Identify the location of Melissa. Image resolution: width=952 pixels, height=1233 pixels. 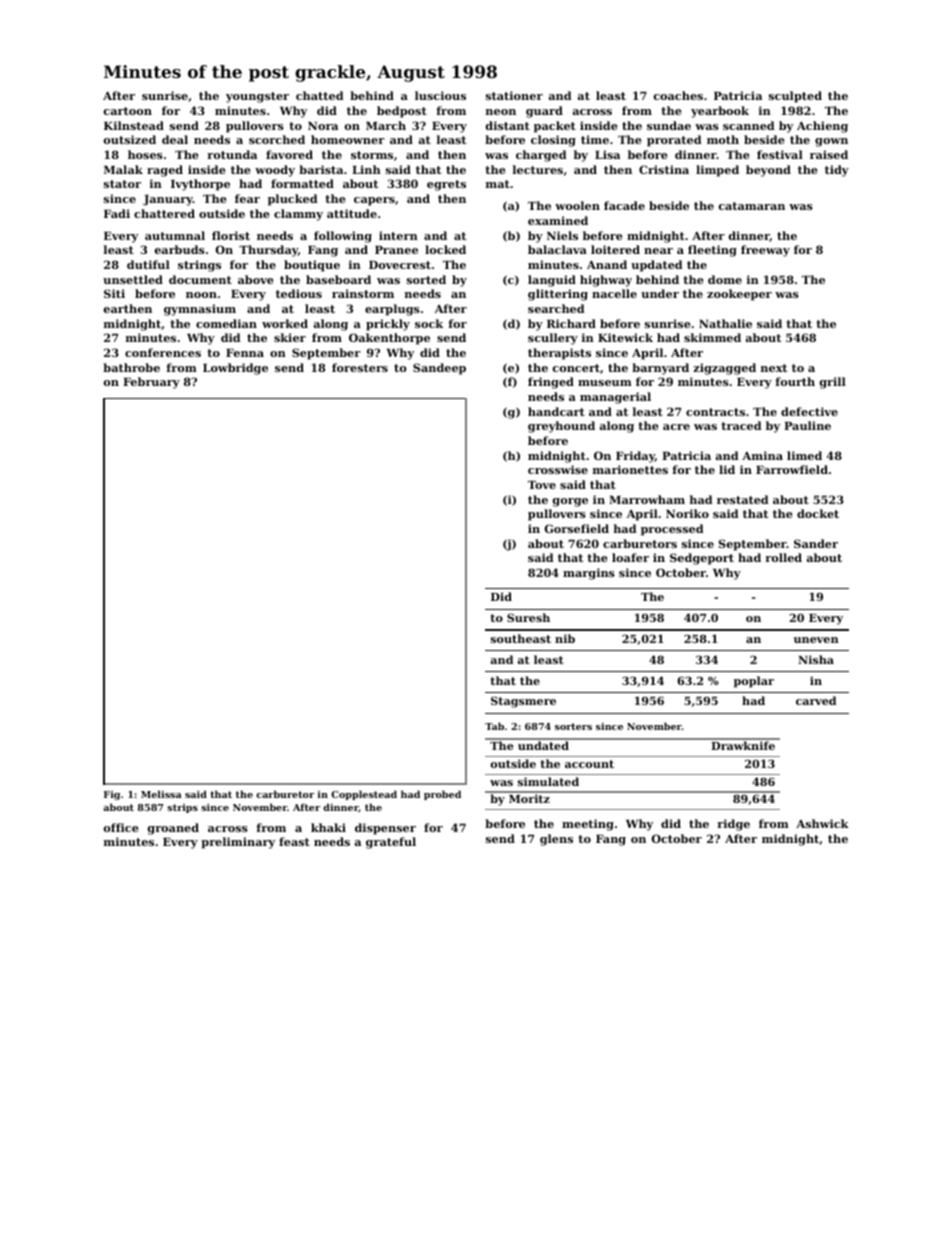
(161, 794).
